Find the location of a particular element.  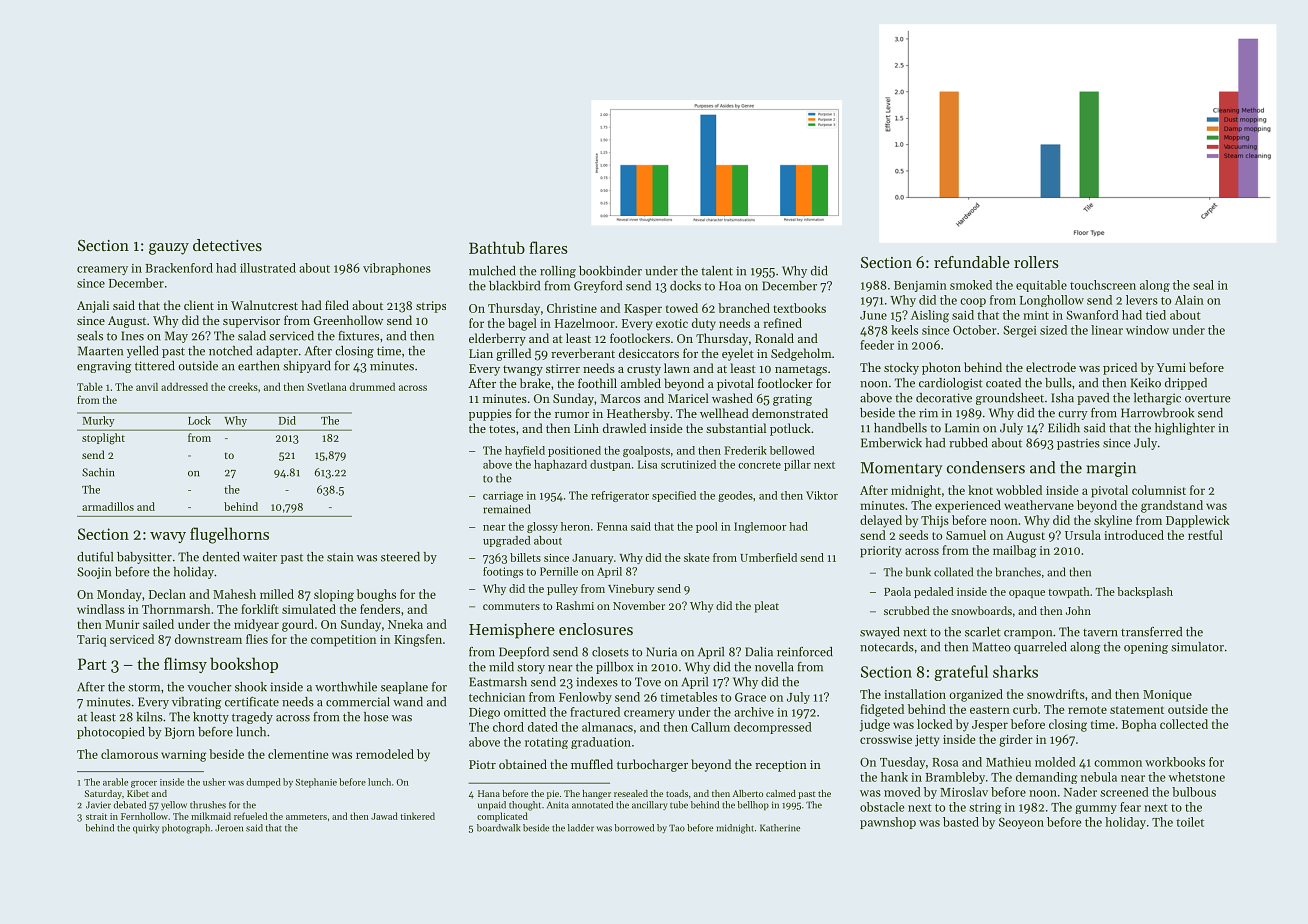

Paola is located at coordinates (897, 591).
